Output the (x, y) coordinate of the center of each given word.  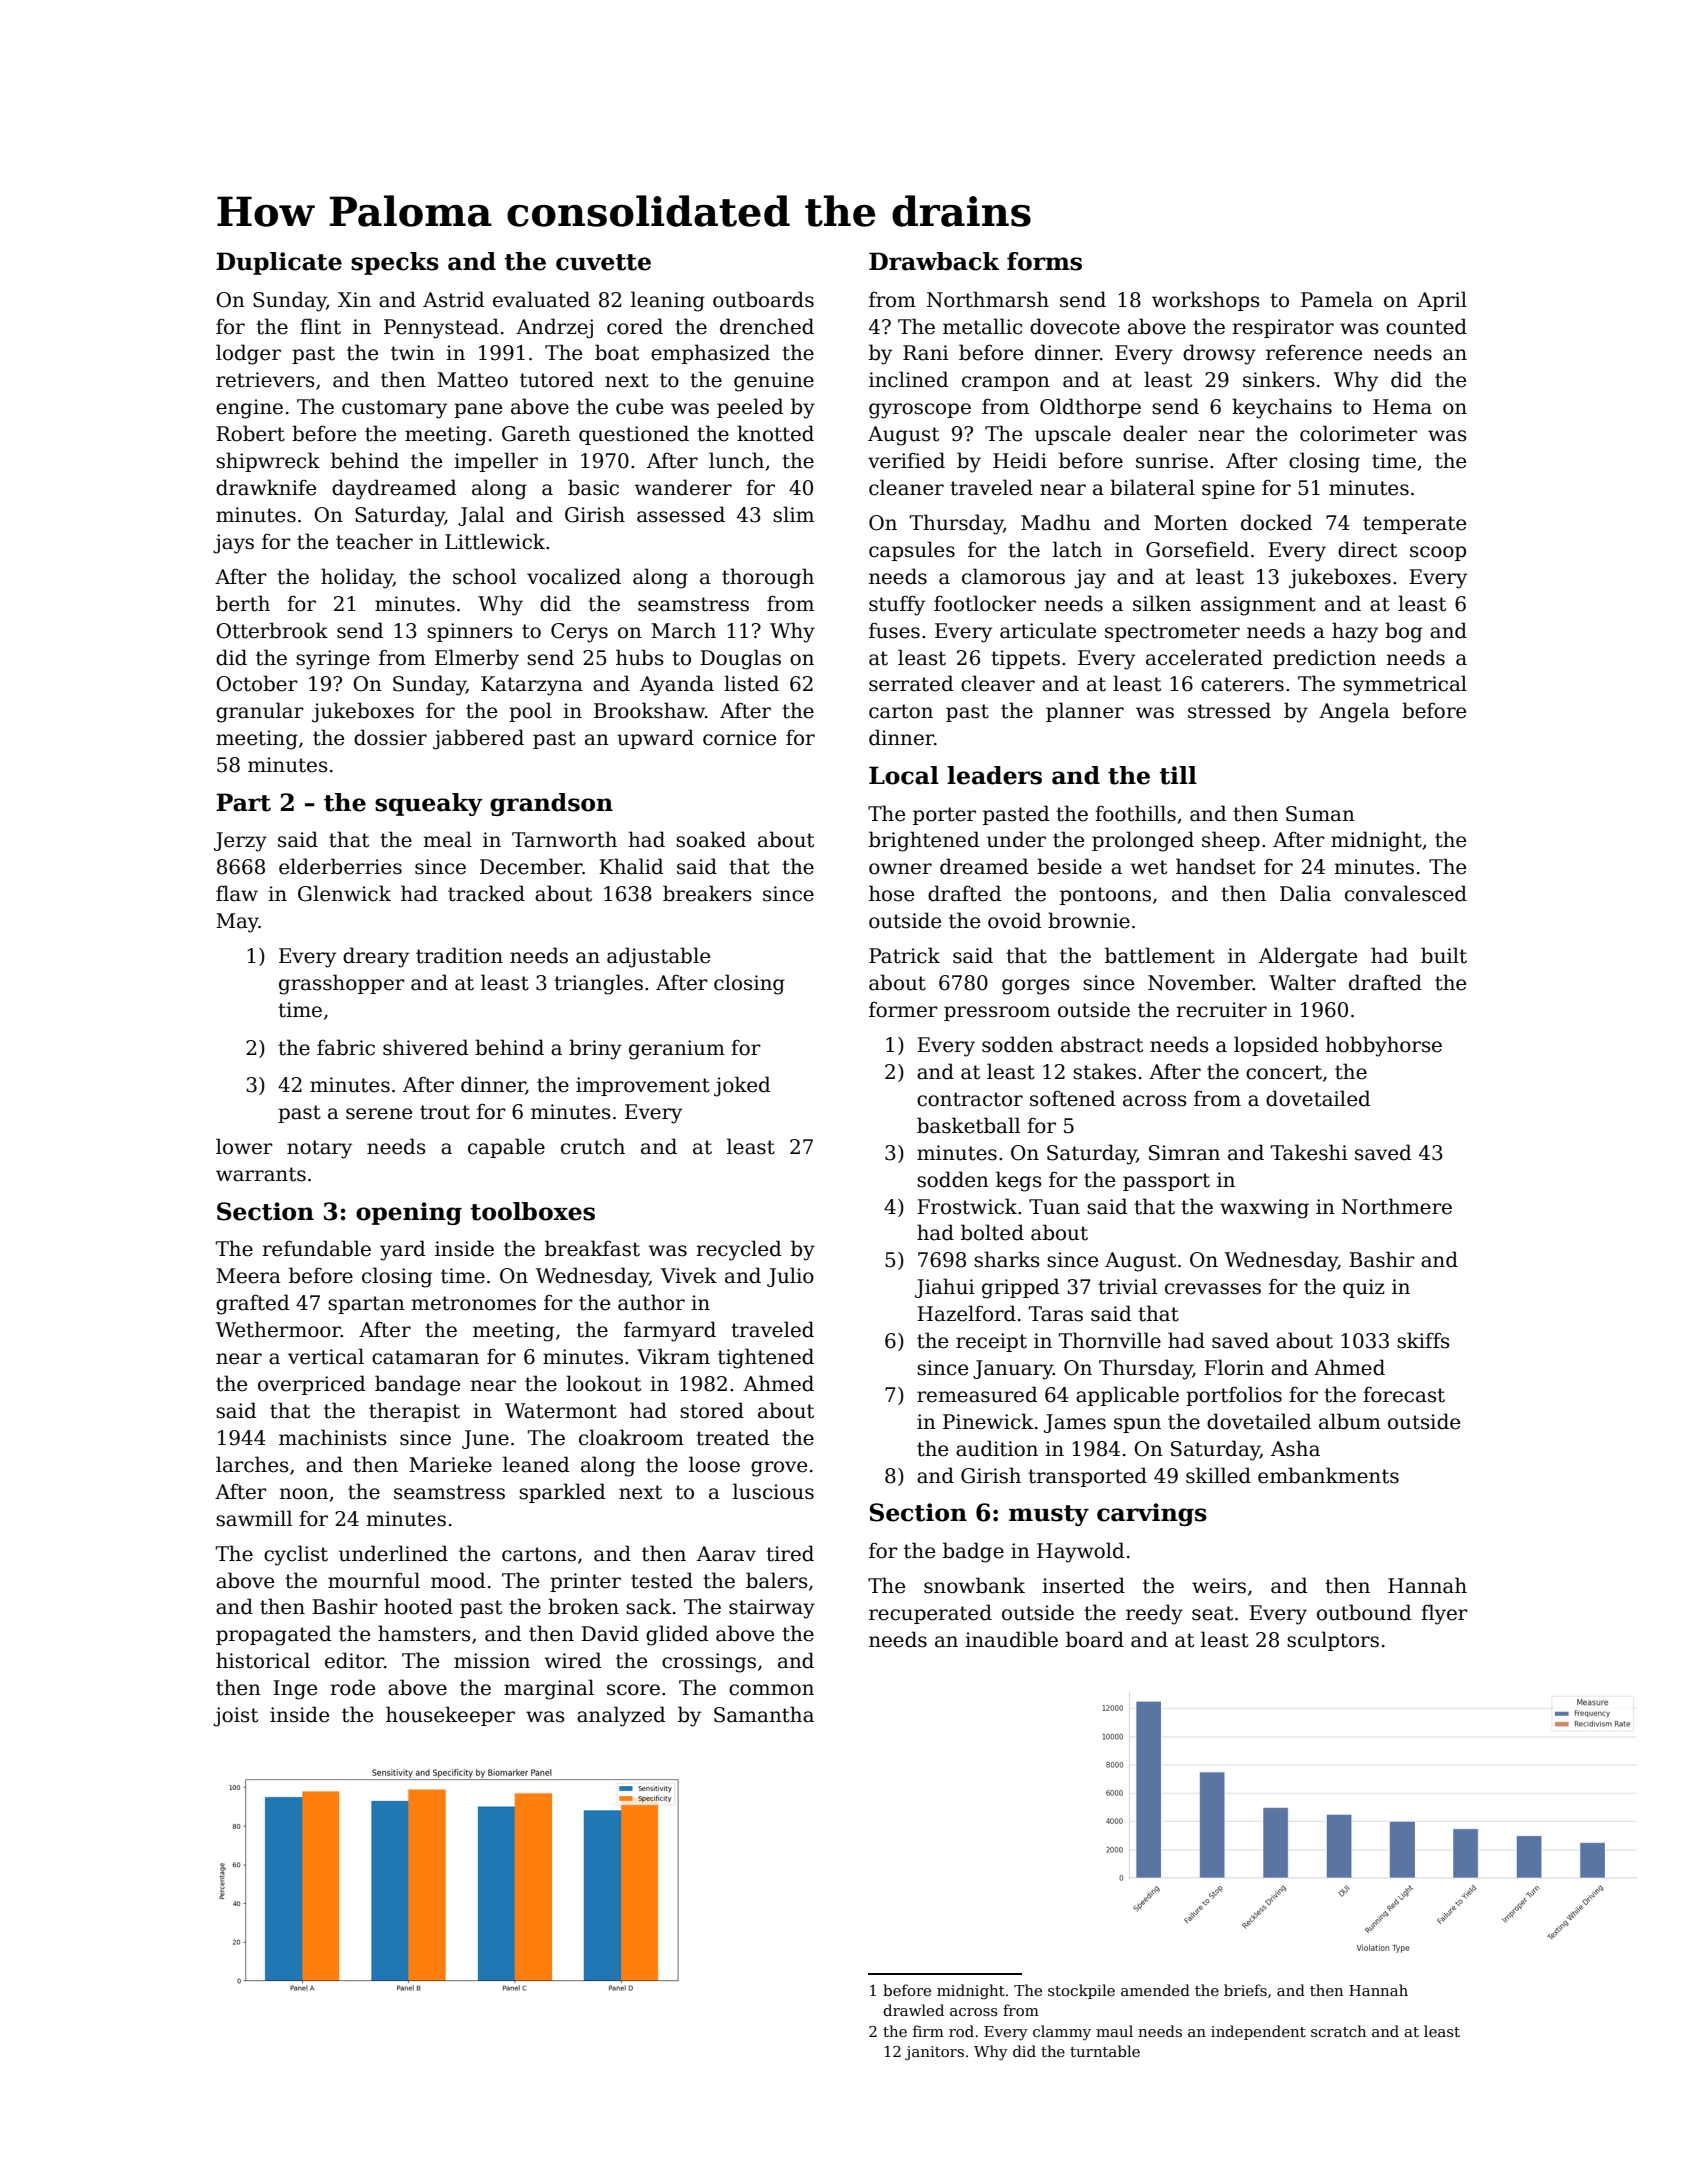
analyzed (621, 1716)
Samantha (764, 1714)
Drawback (934, 261)
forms (1044, 261)
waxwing (1264, 1209)
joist (235, 1717)
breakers (707, 893)
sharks (1007, 1259)
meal (447, 839)
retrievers (265, 380)
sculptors (1333, 1641)
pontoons (1105, 896)
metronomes (473, 1303)
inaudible (1011, 1639)
